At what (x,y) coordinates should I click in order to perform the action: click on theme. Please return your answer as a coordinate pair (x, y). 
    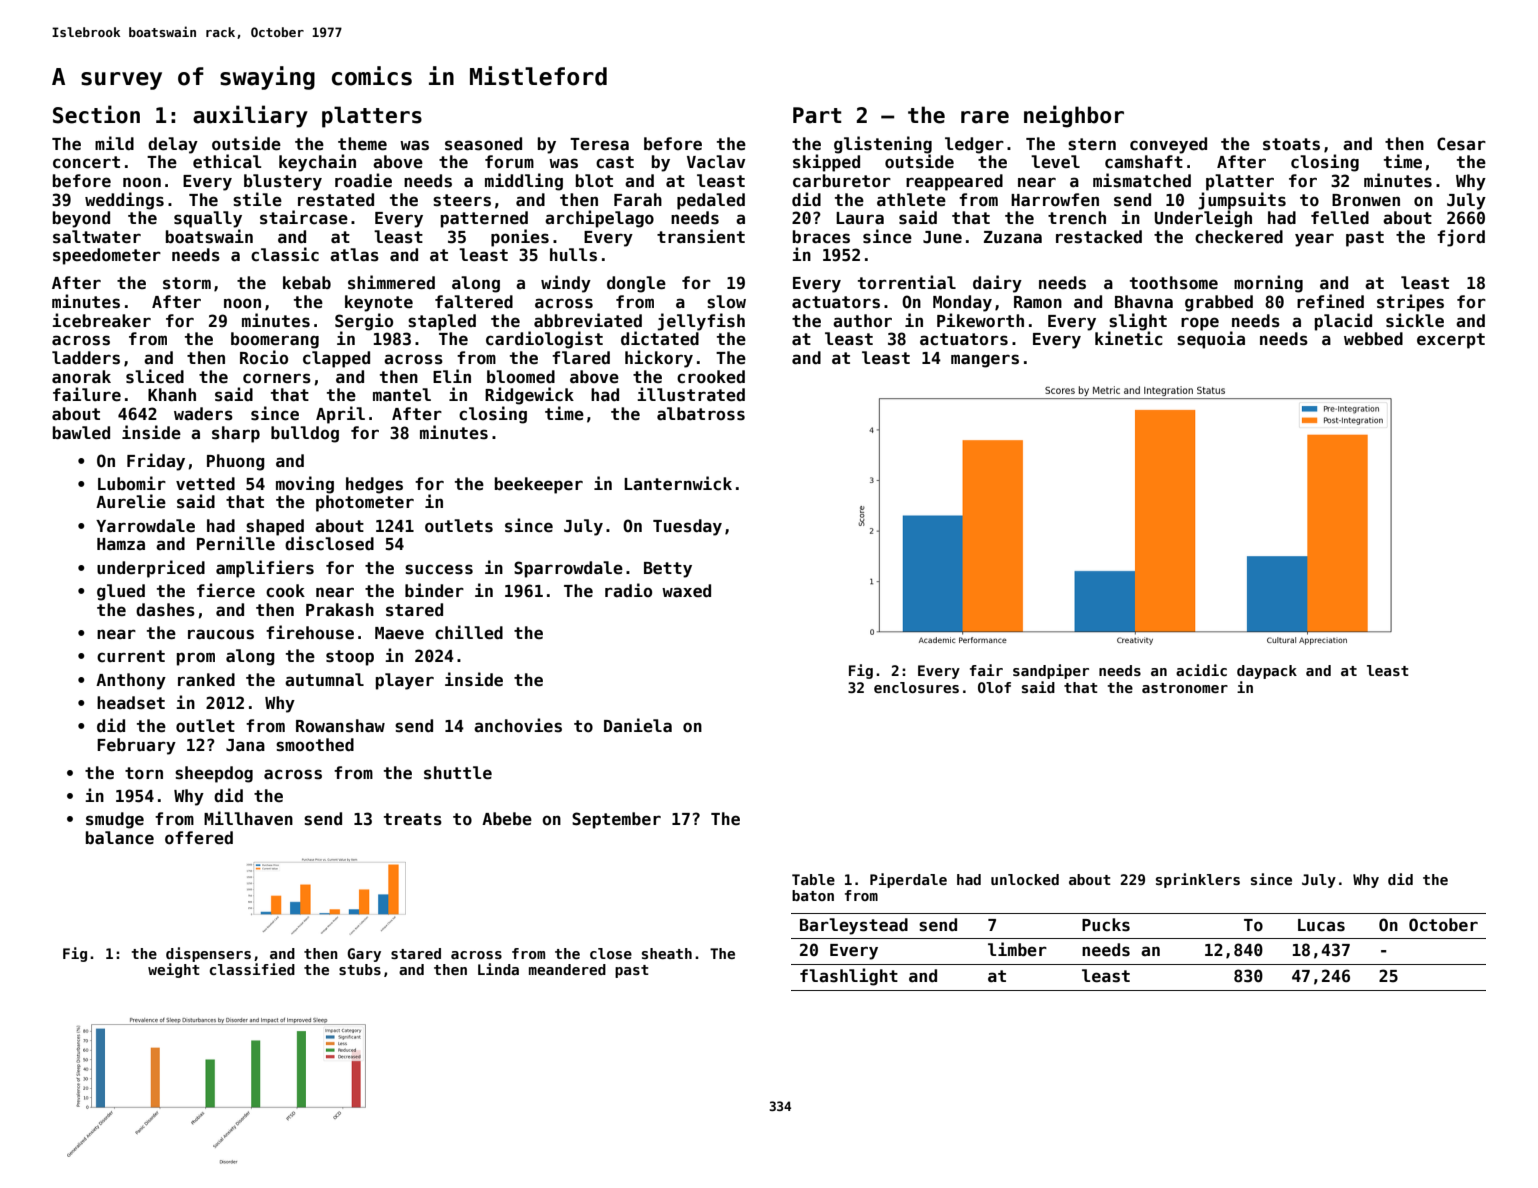
    Looking at the image, I should click on (362, 144).
